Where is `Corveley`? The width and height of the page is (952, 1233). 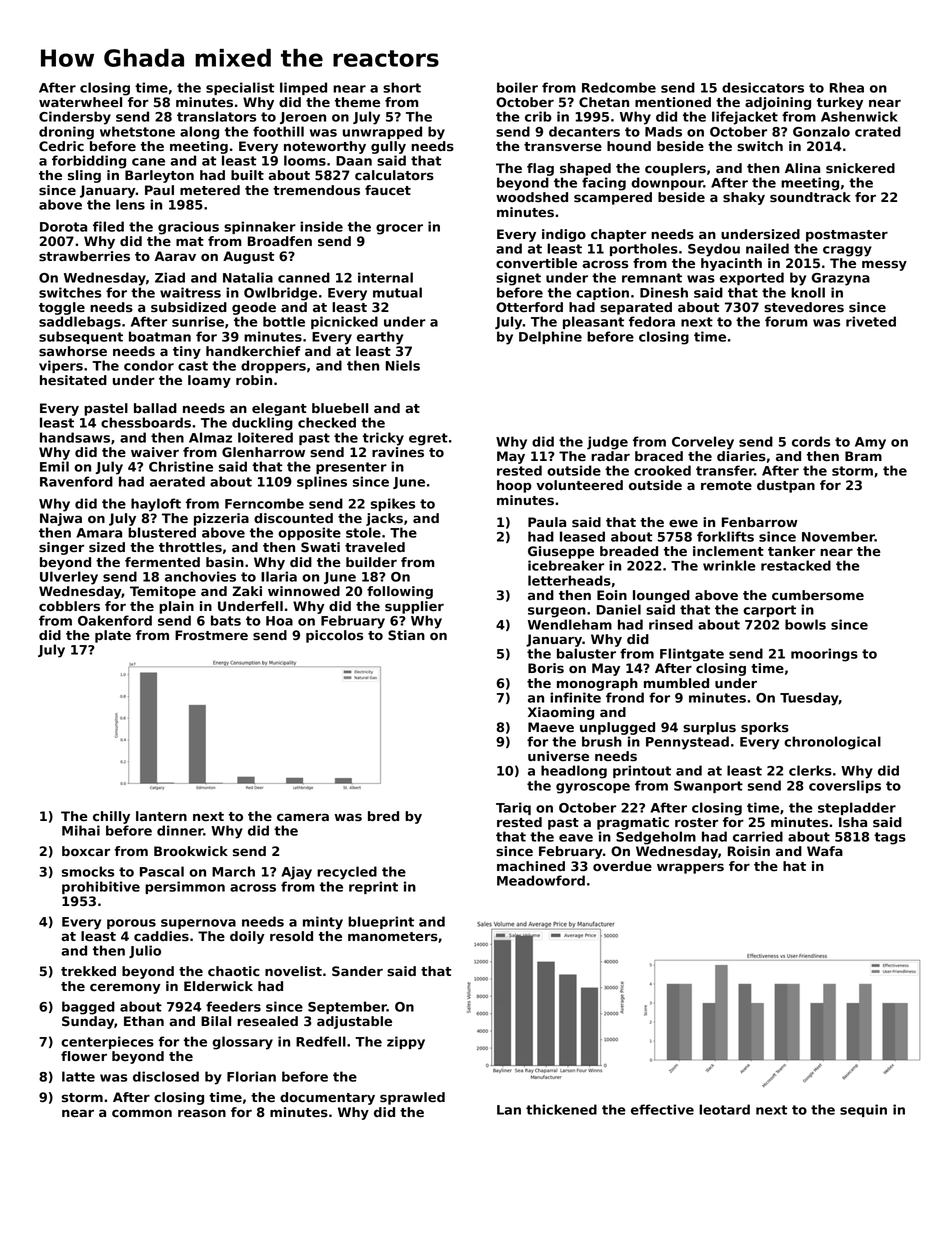
Corveley is located at coordinates (703, 443).
